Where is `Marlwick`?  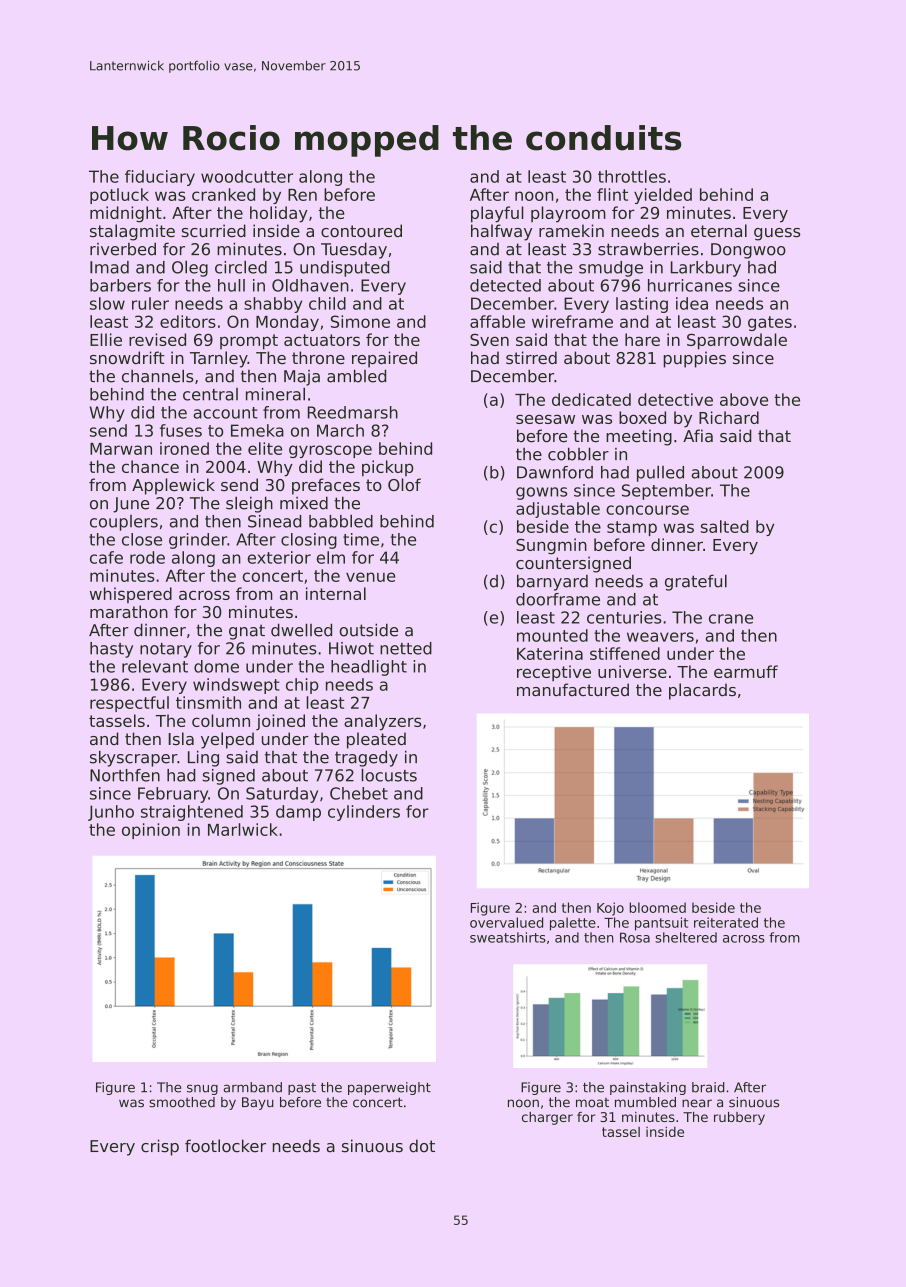 Marlwick is located at coordinates (243, 829).
